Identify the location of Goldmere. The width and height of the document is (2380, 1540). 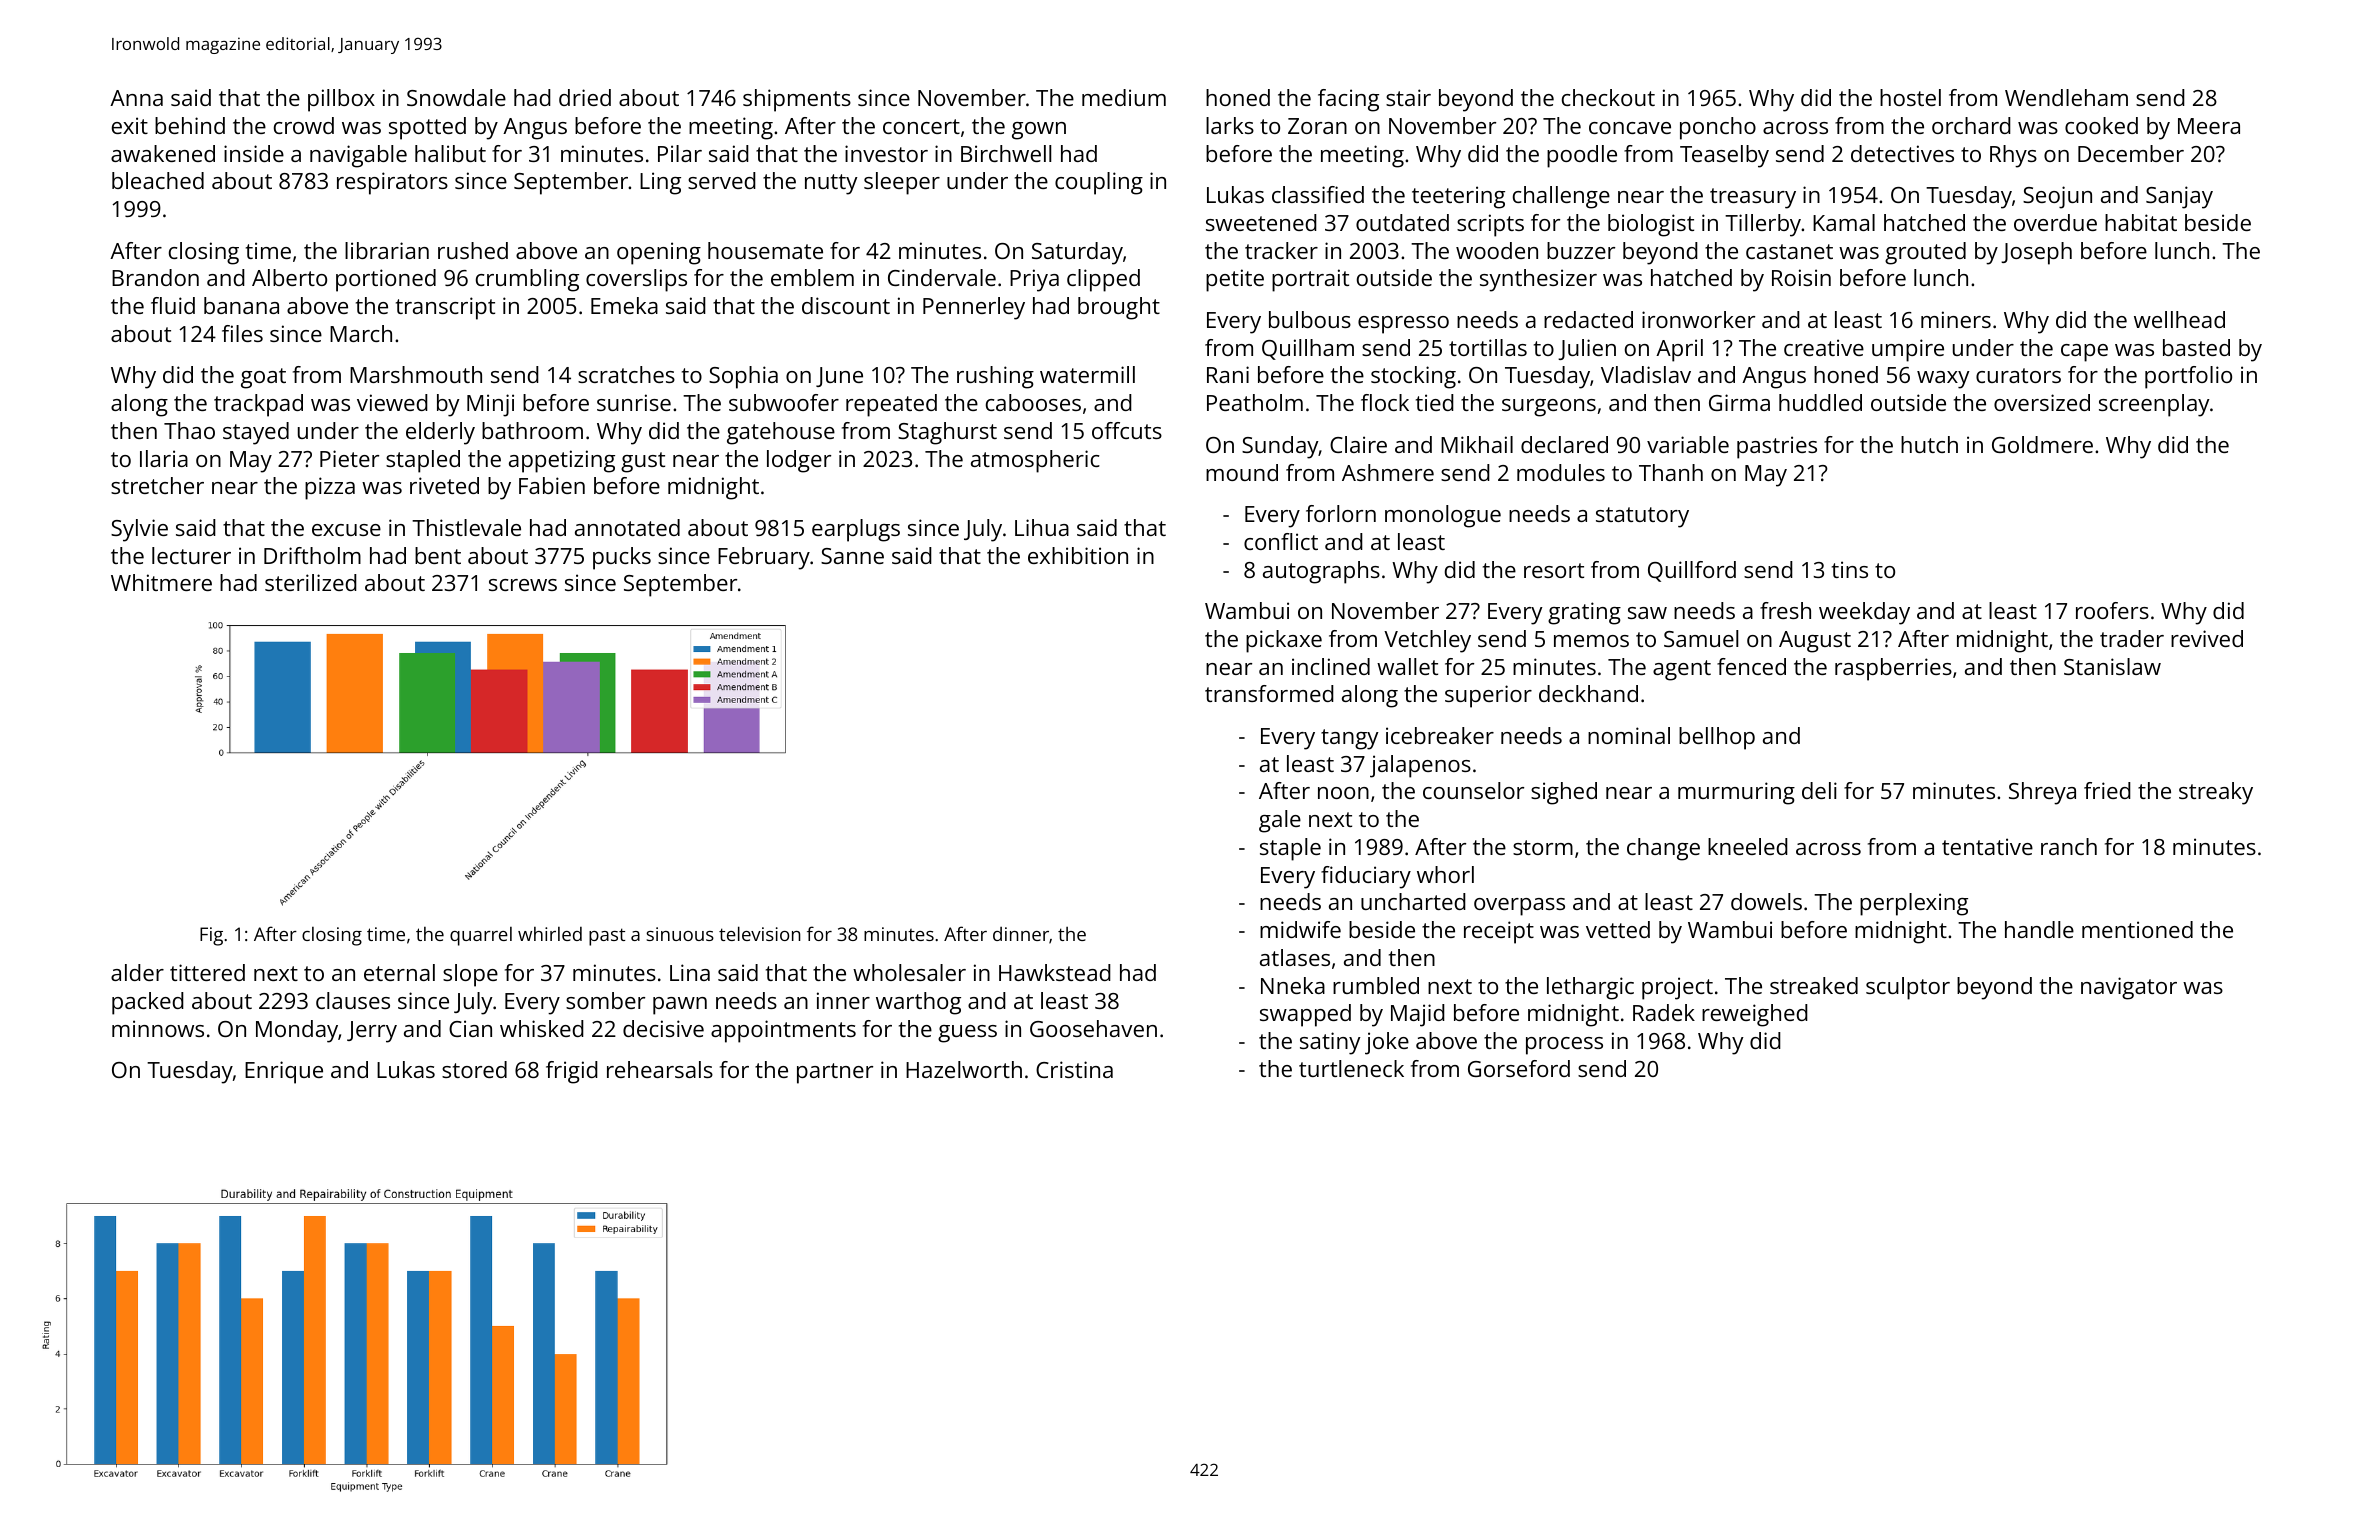
(2042, 444).
